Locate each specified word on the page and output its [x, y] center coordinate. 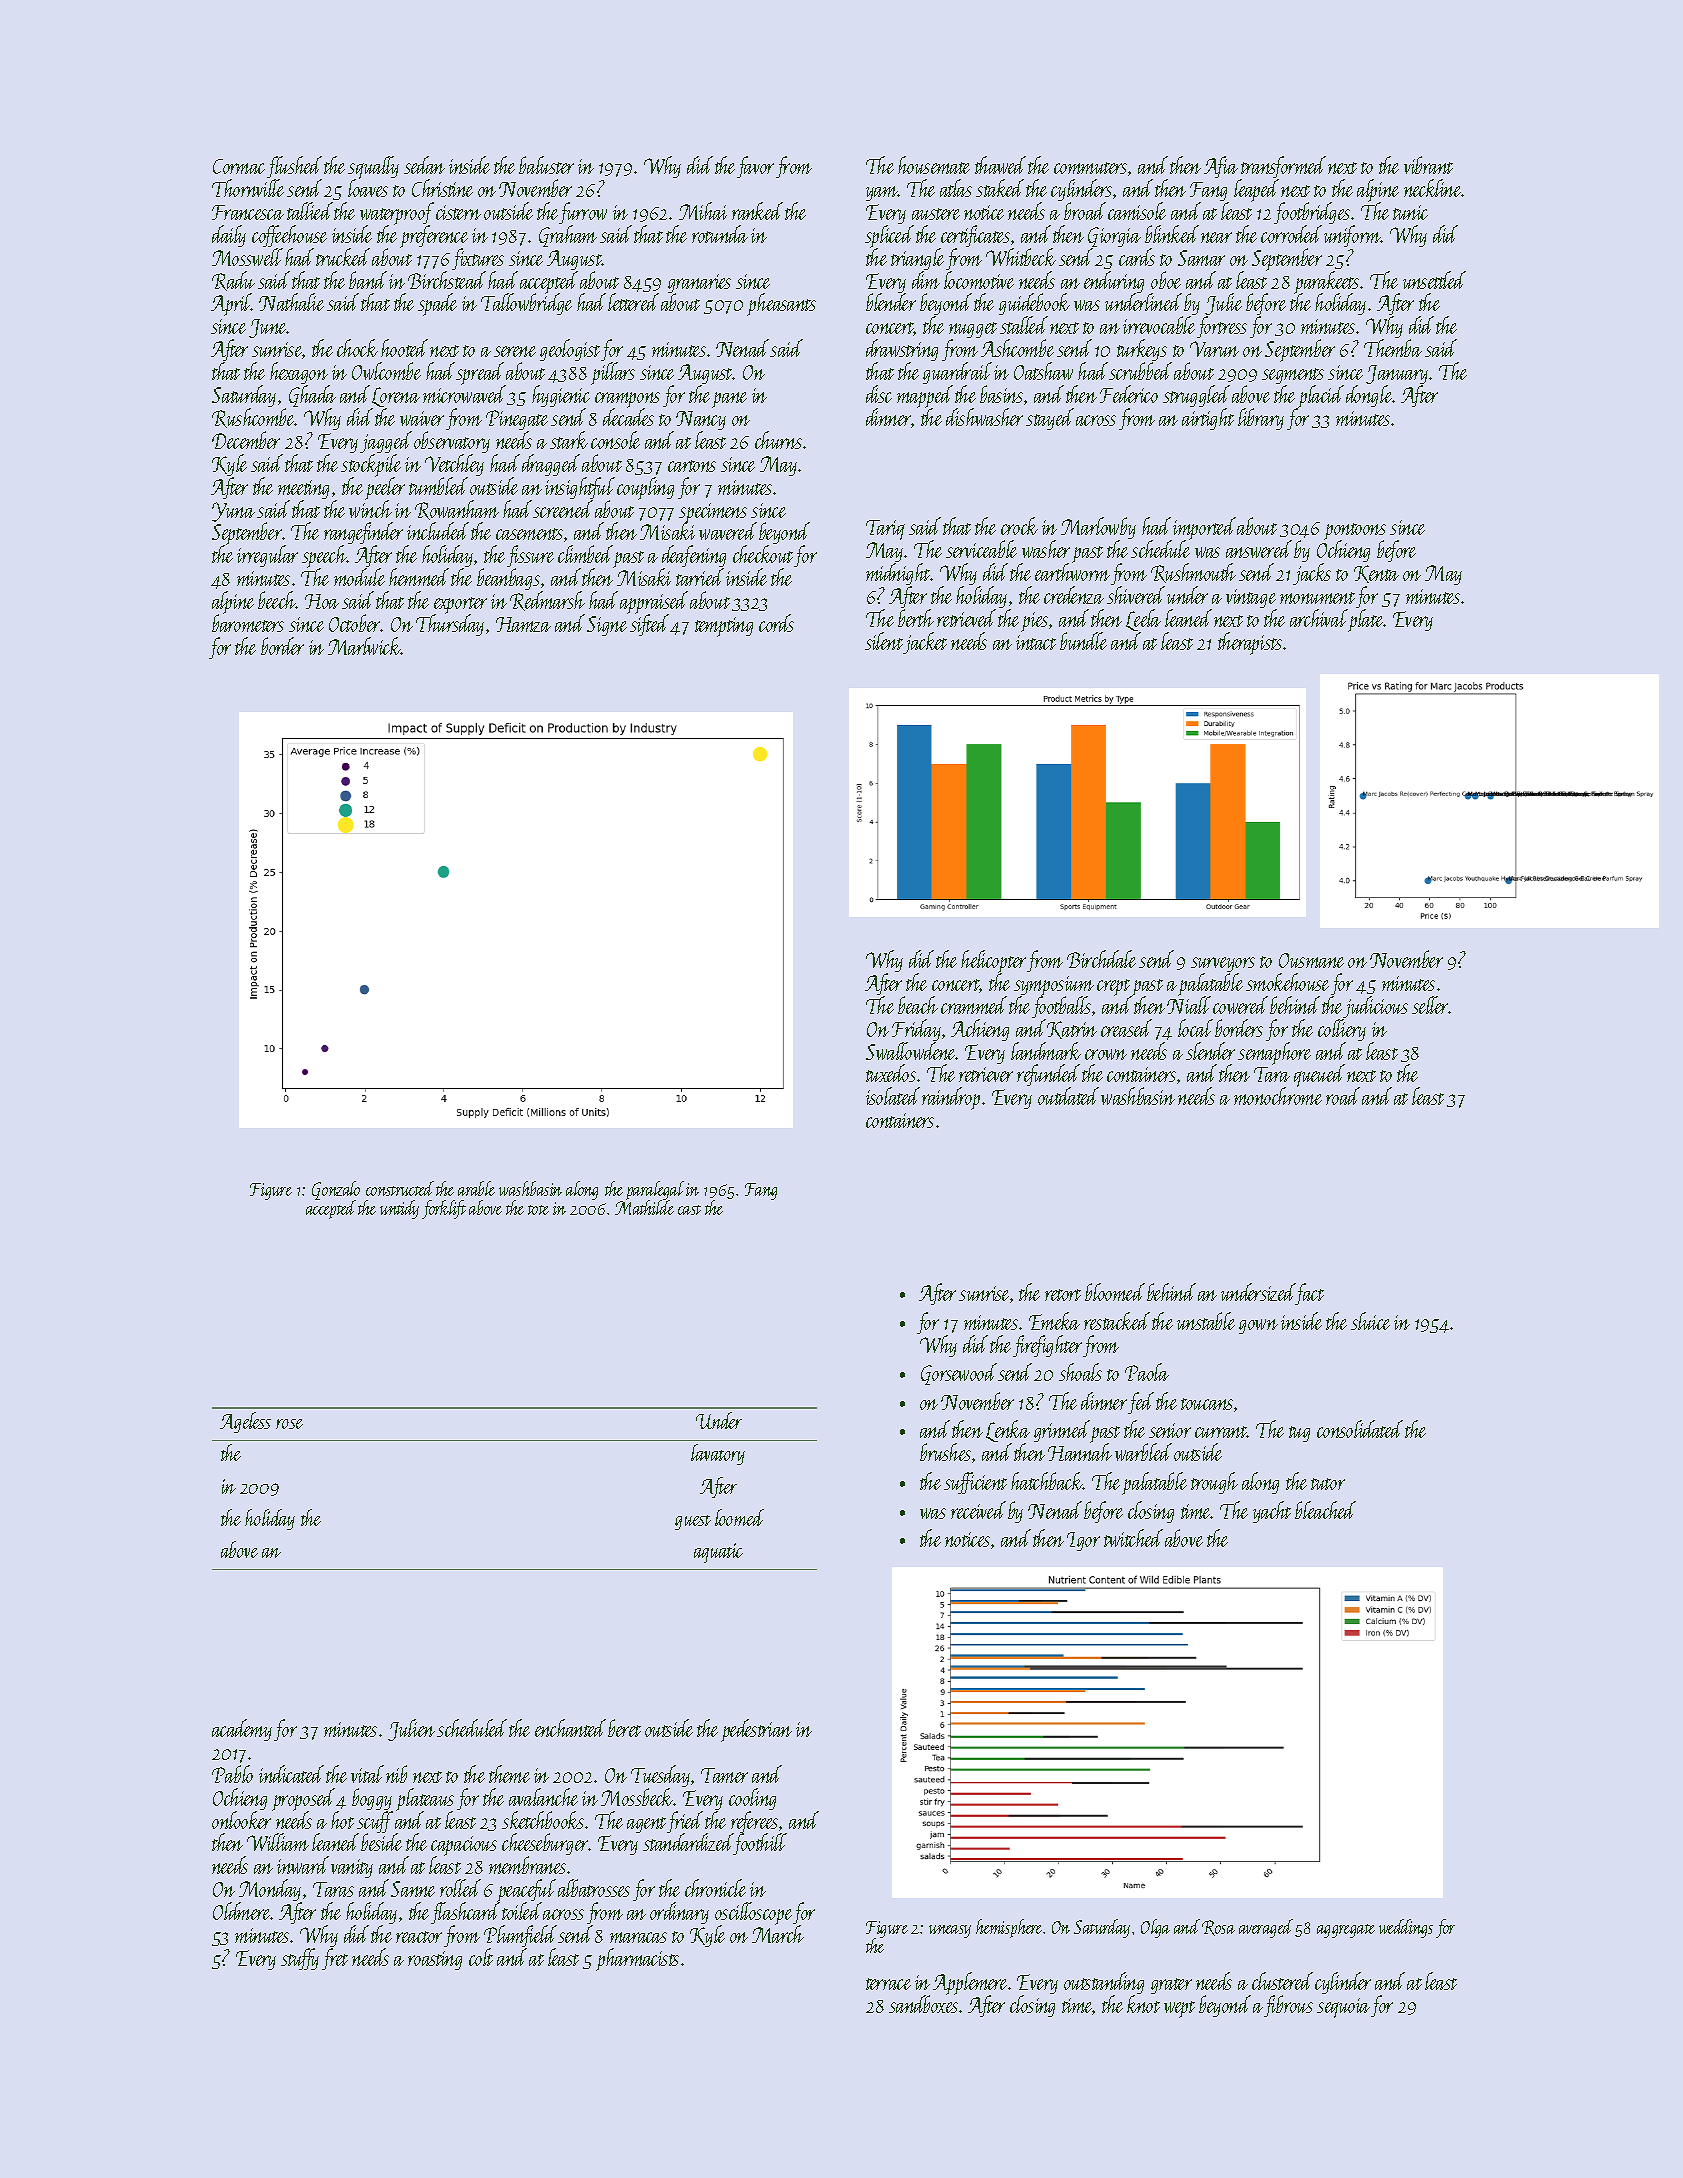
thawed [1000, 165]
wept [1179, 2009]
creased [1126, 1028]
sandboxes [923, 2004]
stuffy [300, 1959]
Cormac [239, 166]
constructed [400, 1188]
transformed [1283, 168]
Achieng [980, 1030]
